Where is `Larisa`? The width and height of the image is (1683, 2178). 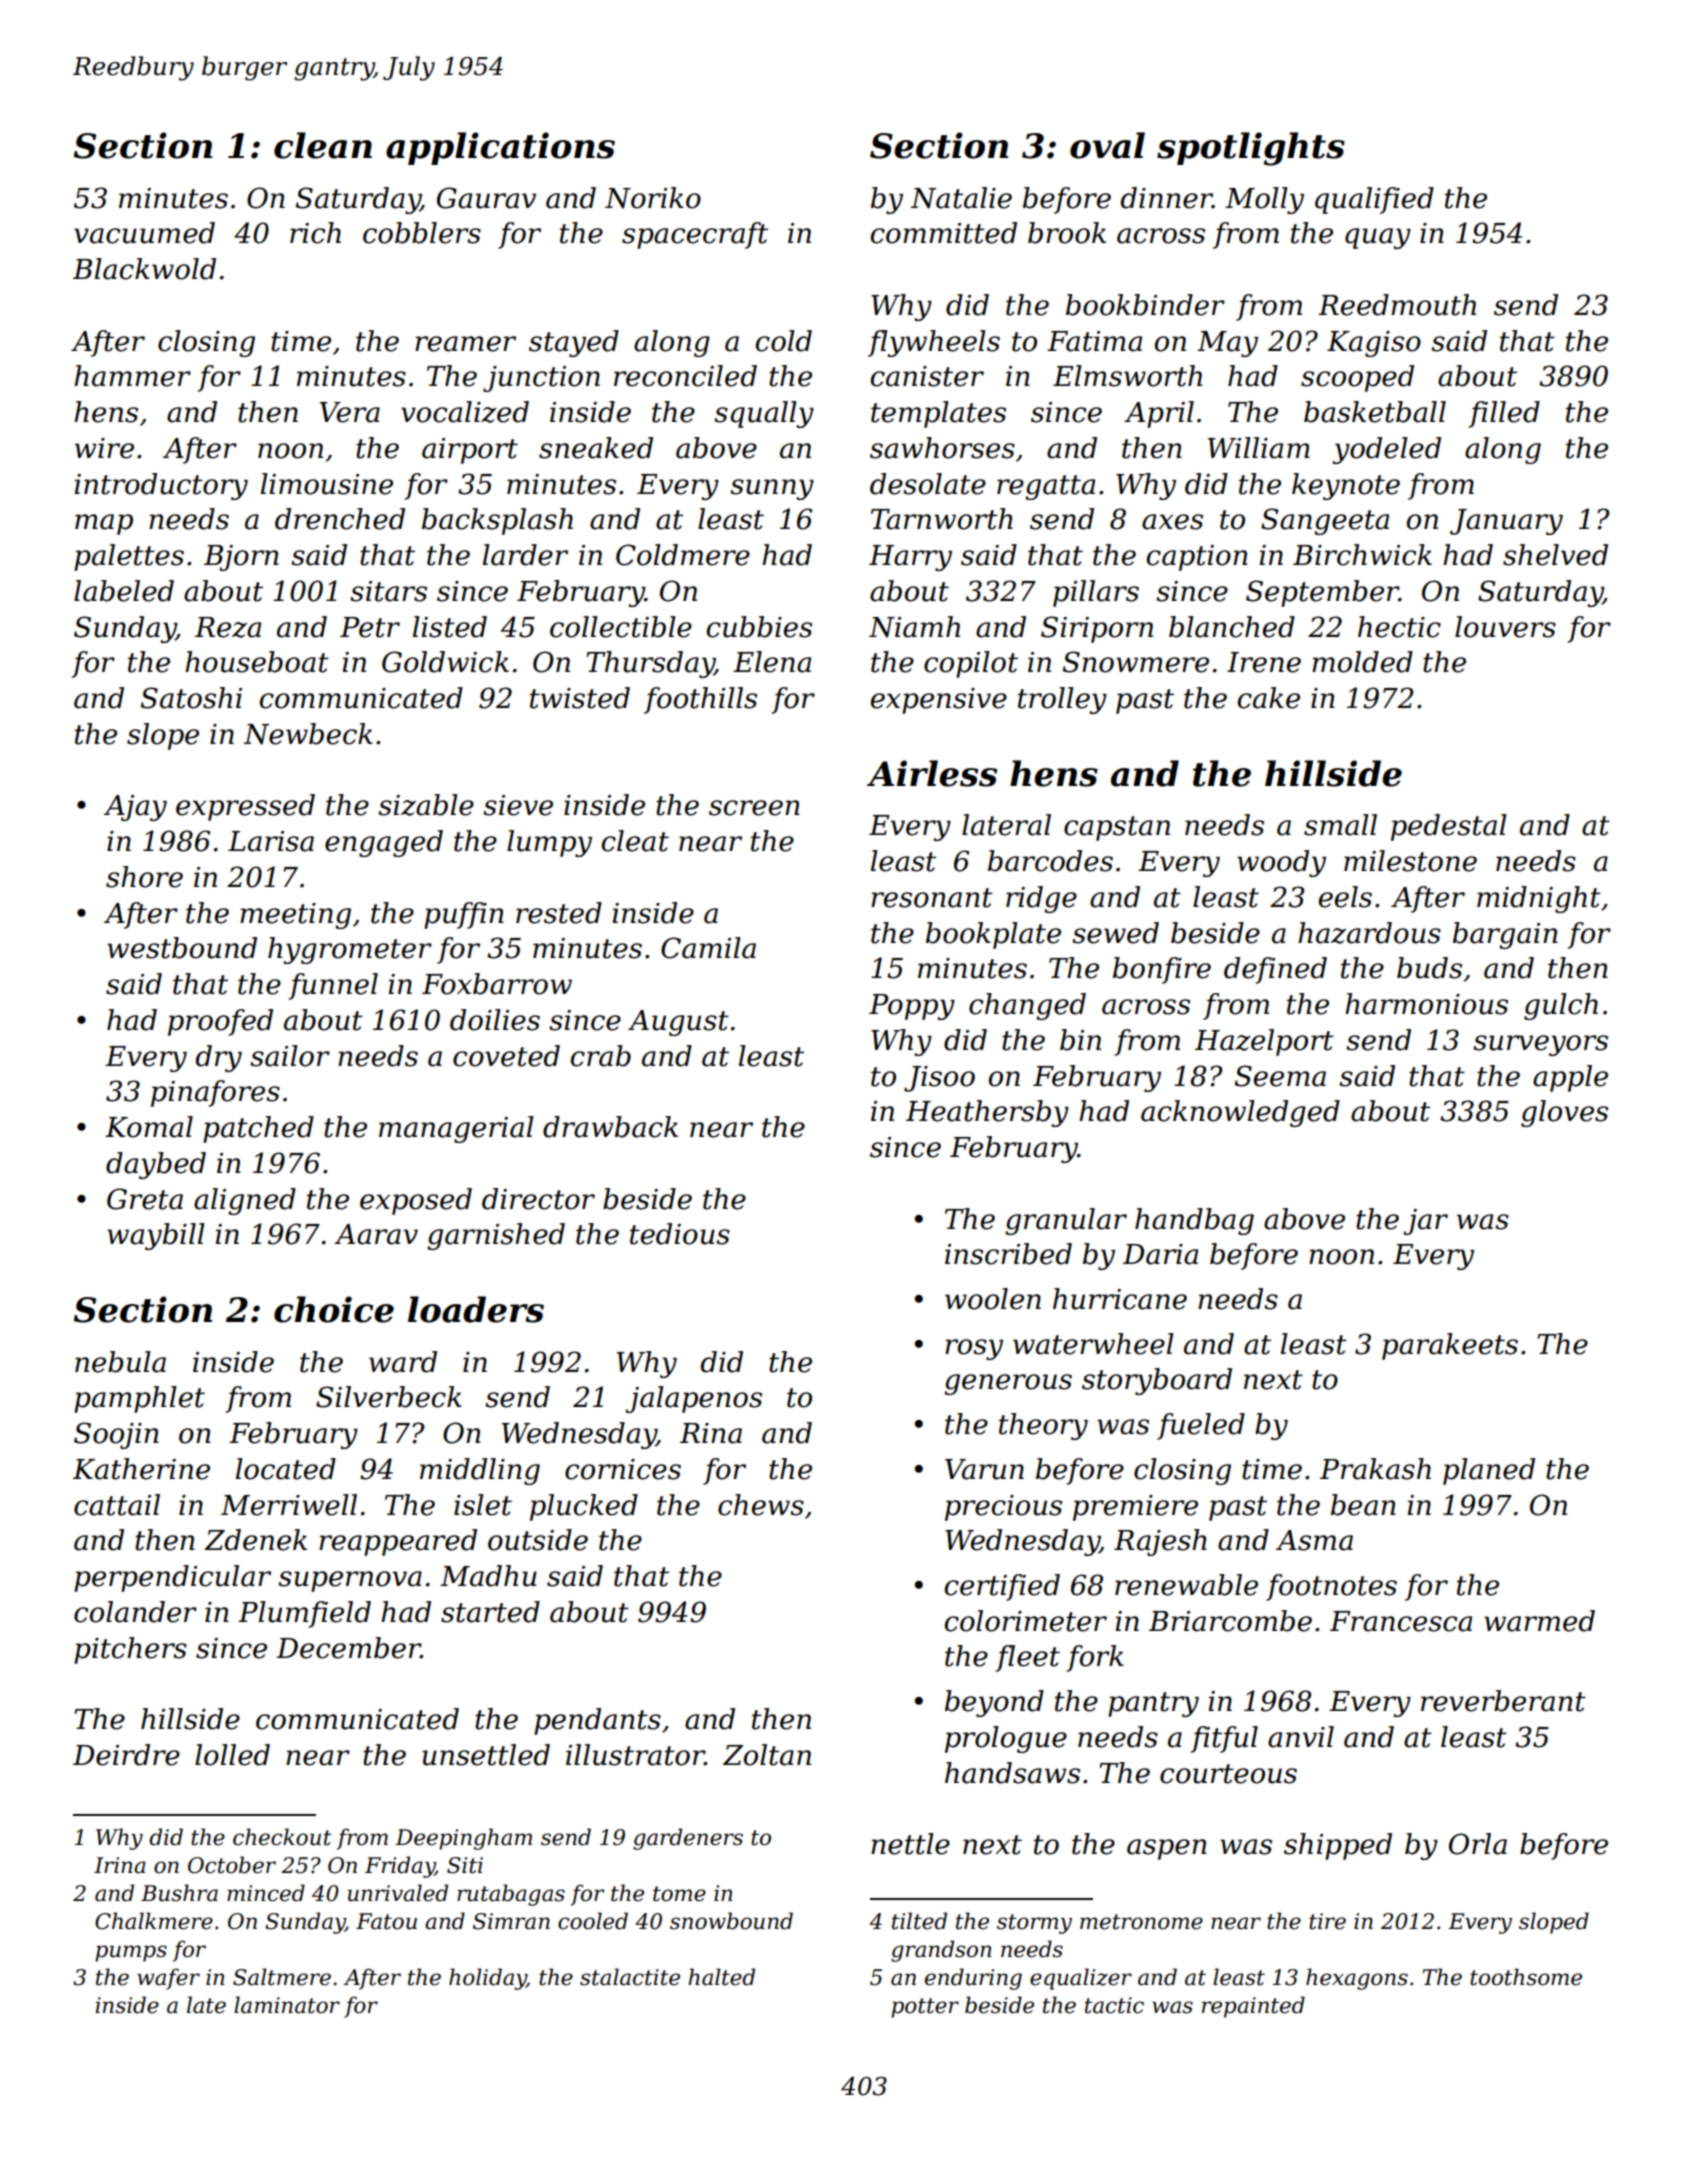
Larisa is located at coordinates (271, 841).
